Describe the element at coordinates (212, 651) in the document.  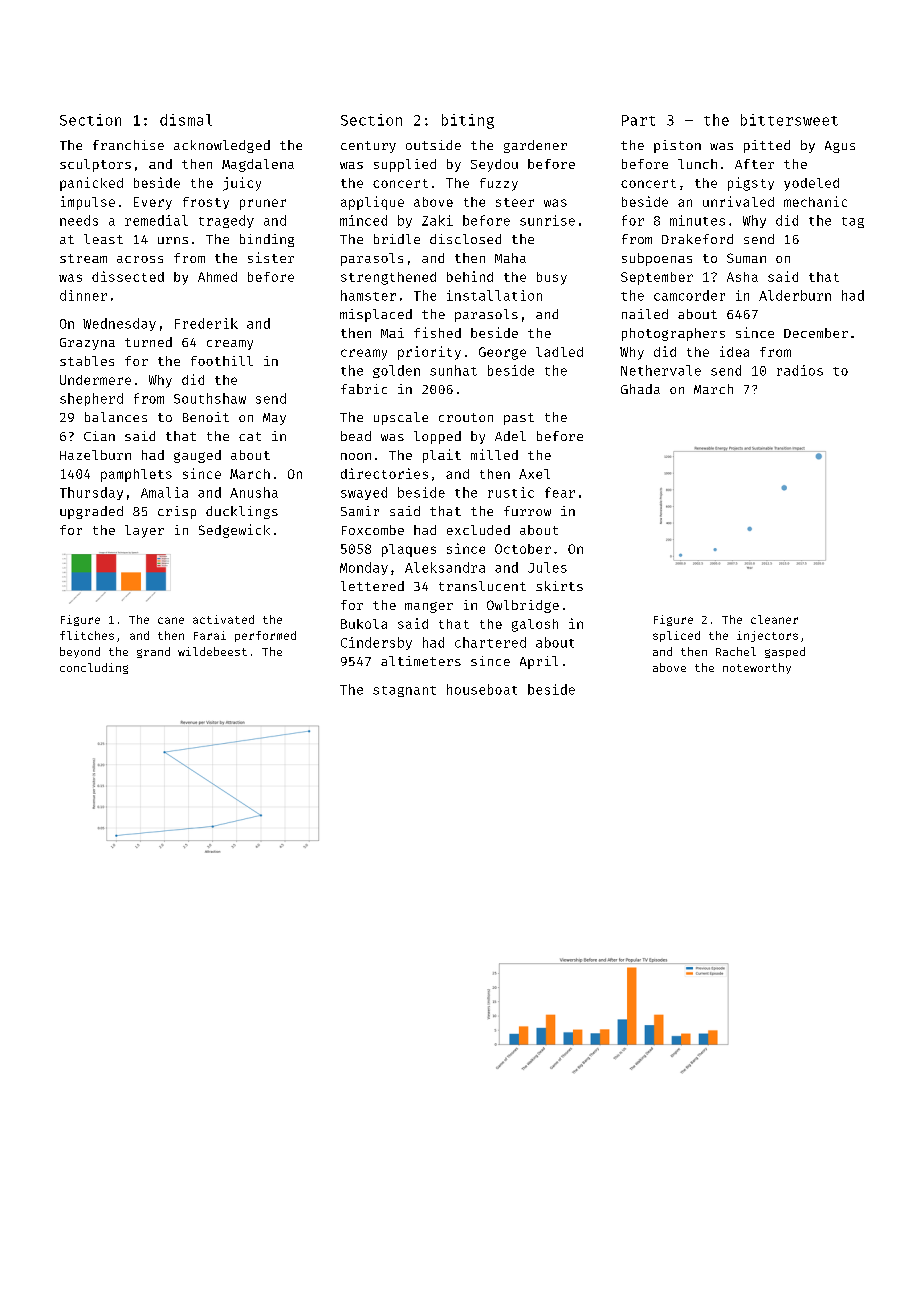
I see `wildebeest` at that location.
